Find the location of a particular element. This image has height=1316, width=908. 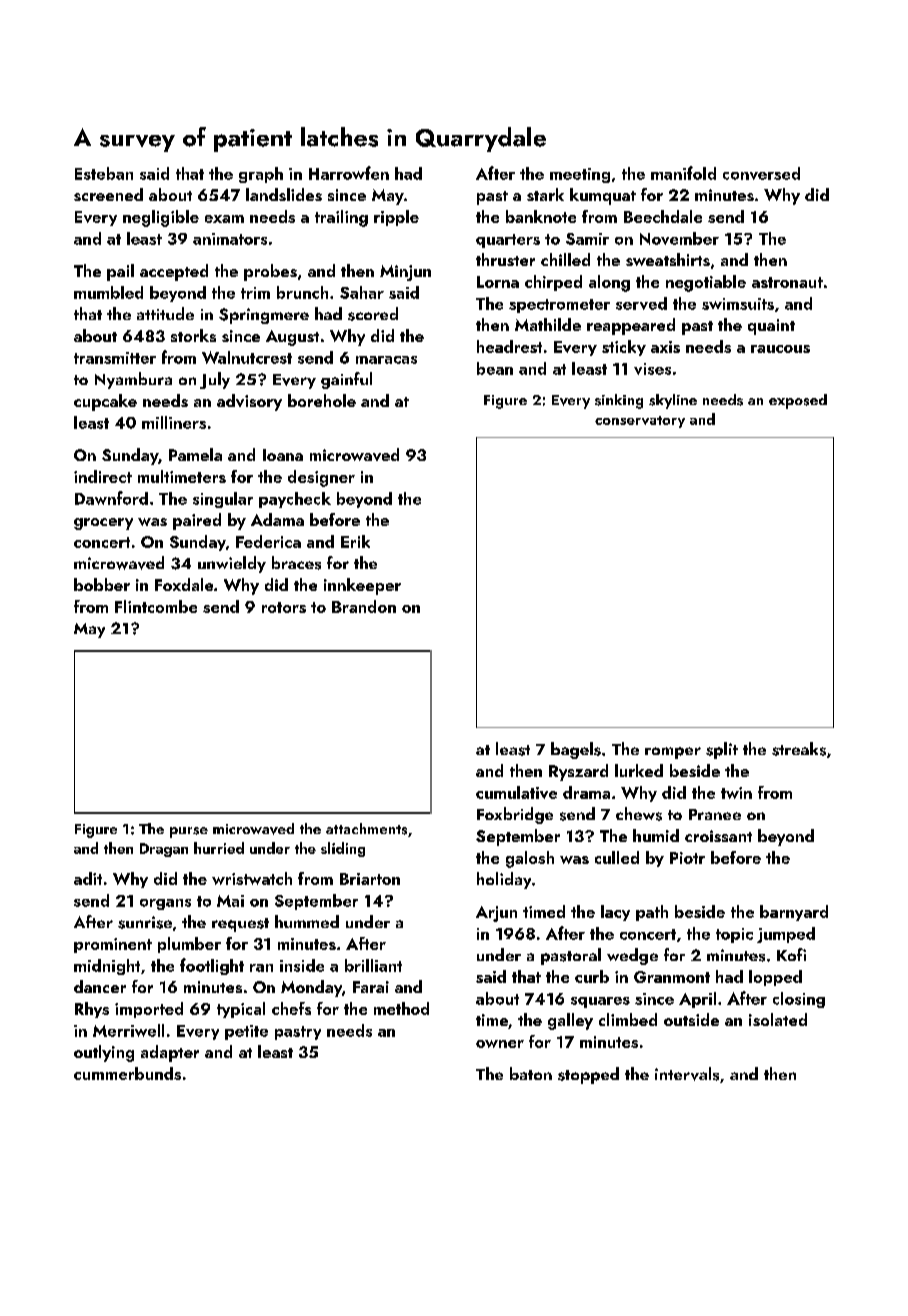

baton is located at coordinates (531, 1073).
